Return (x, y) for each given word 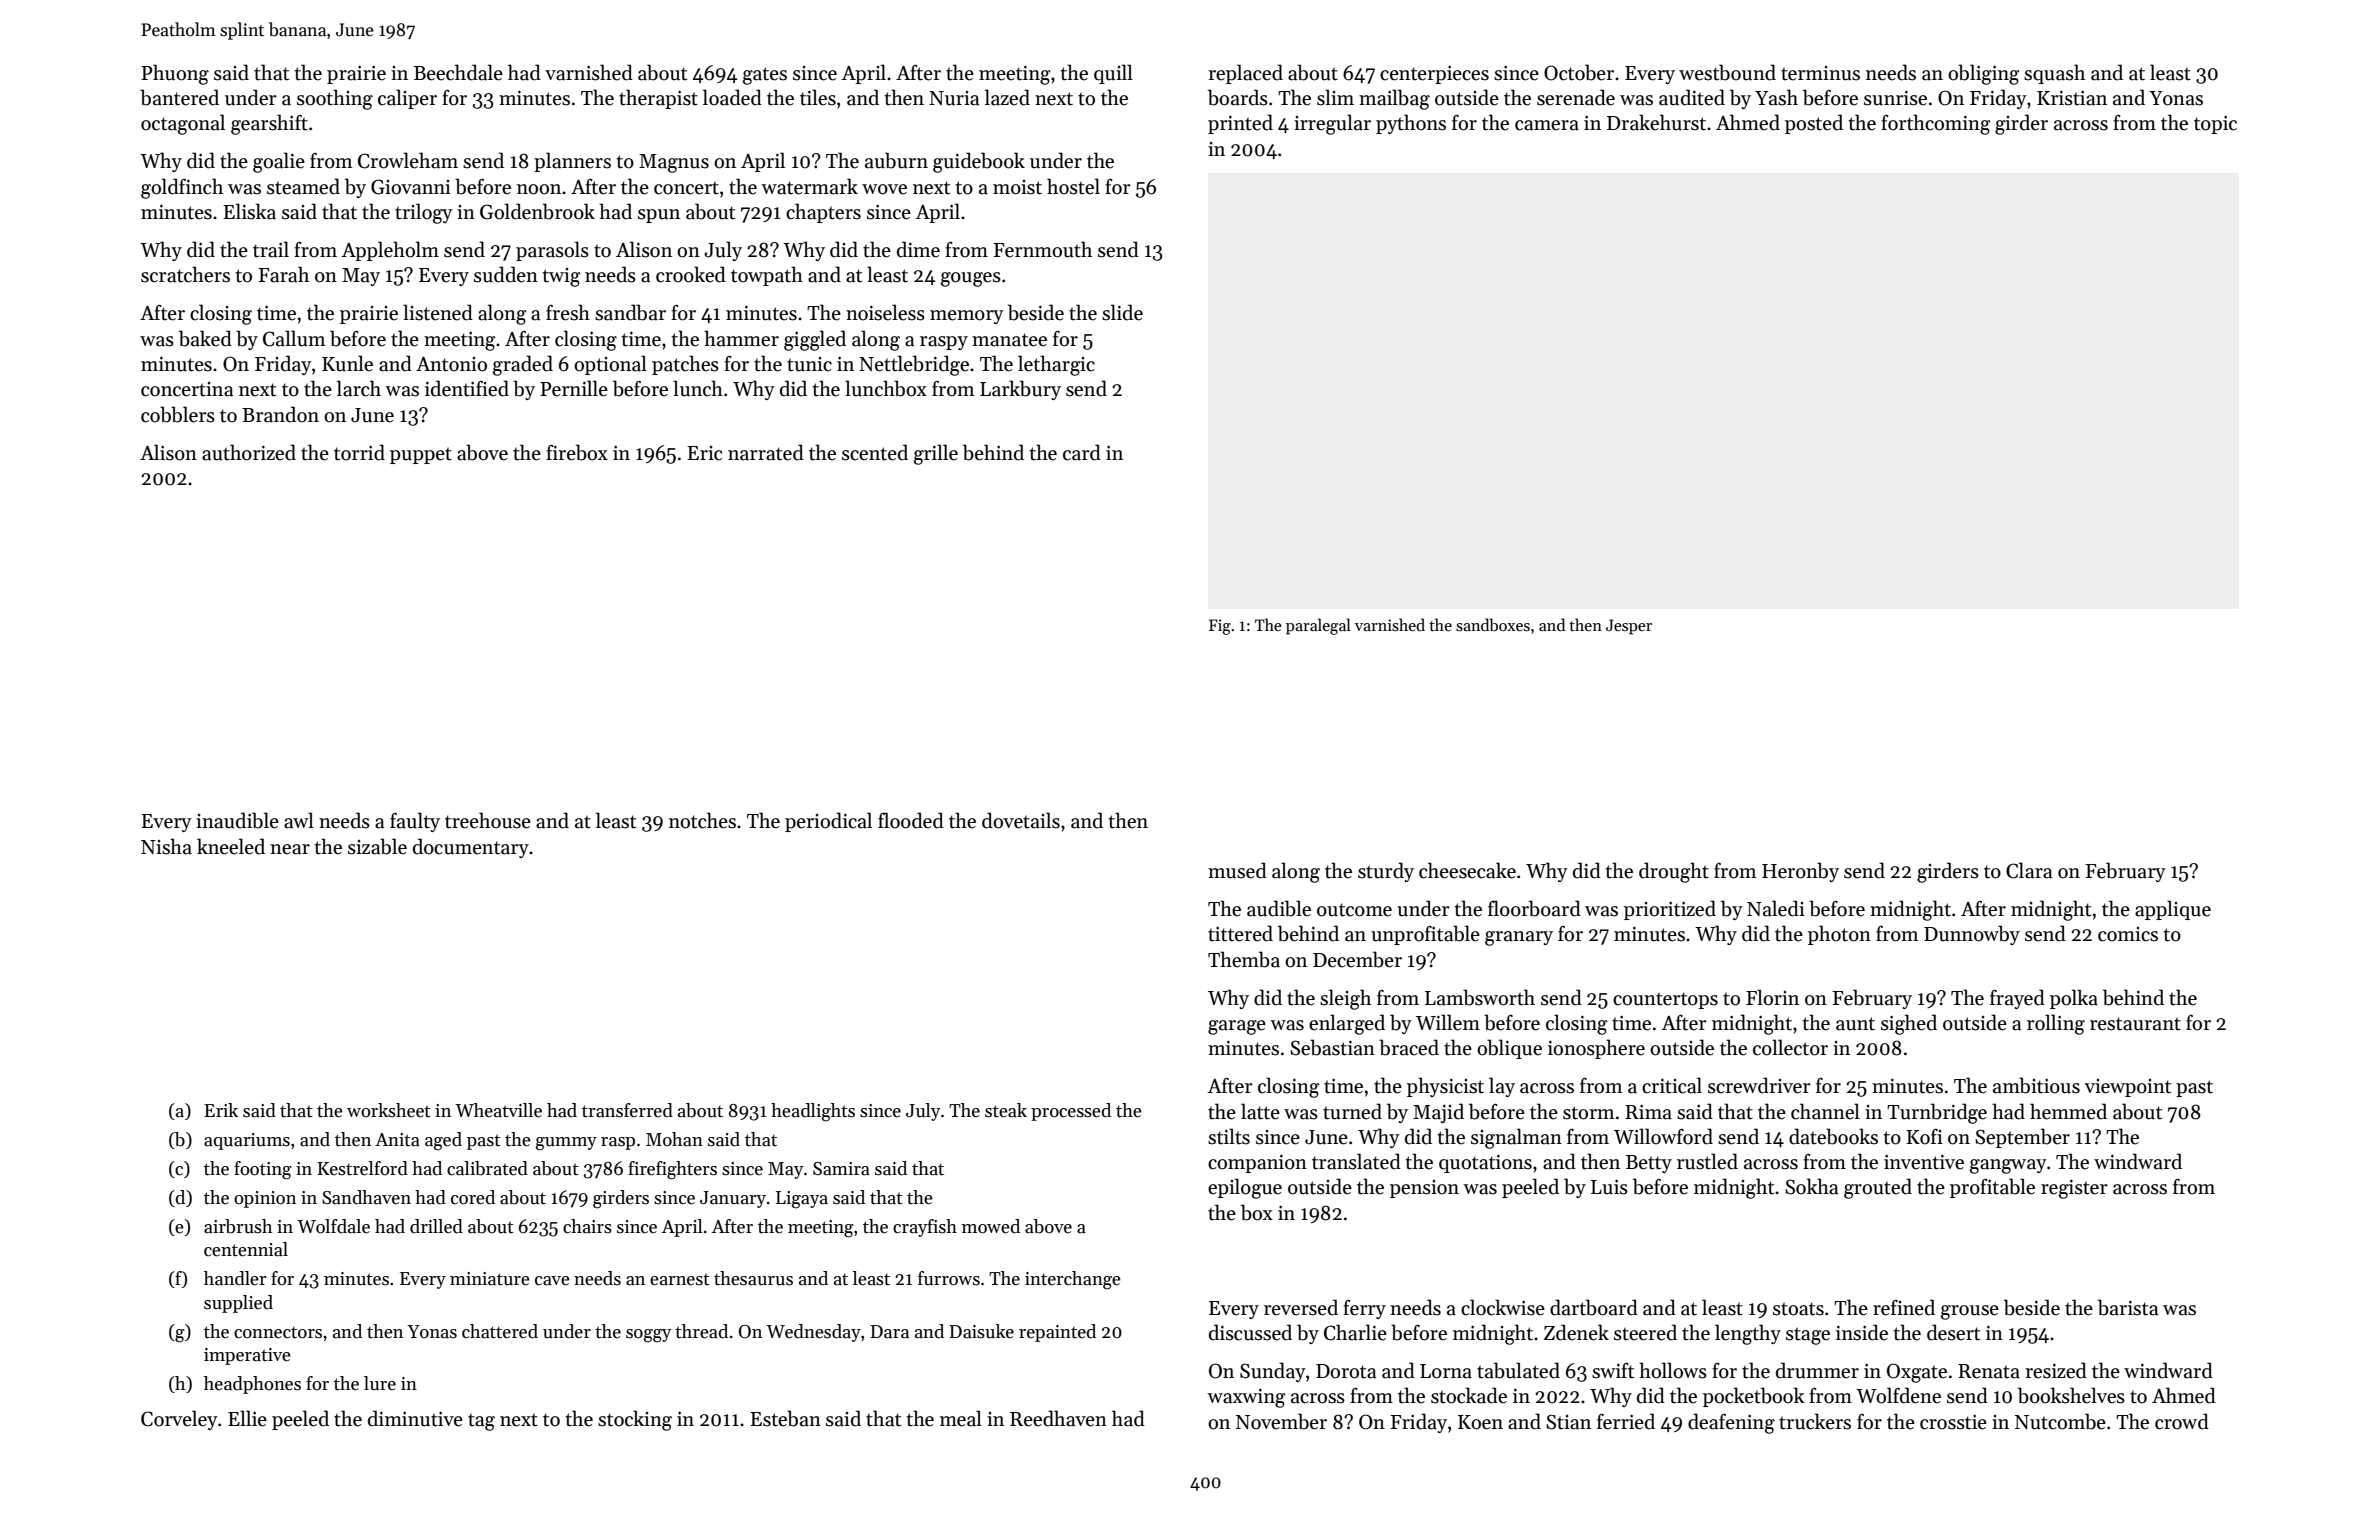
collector (1790, 1047)
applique (2173, 910)
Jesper (1629, 627)
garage (1237, 1027)
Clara (2029, 870)
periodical (828, 822)
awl (299, 820)
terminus (1820, 73)
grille (936, 454)
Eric (705, 453)
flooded (911, 820)
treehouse (488, 820)
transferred (627, 1110)
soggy (648, 1336)
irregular (1332, 124)
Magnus (674, 163)
